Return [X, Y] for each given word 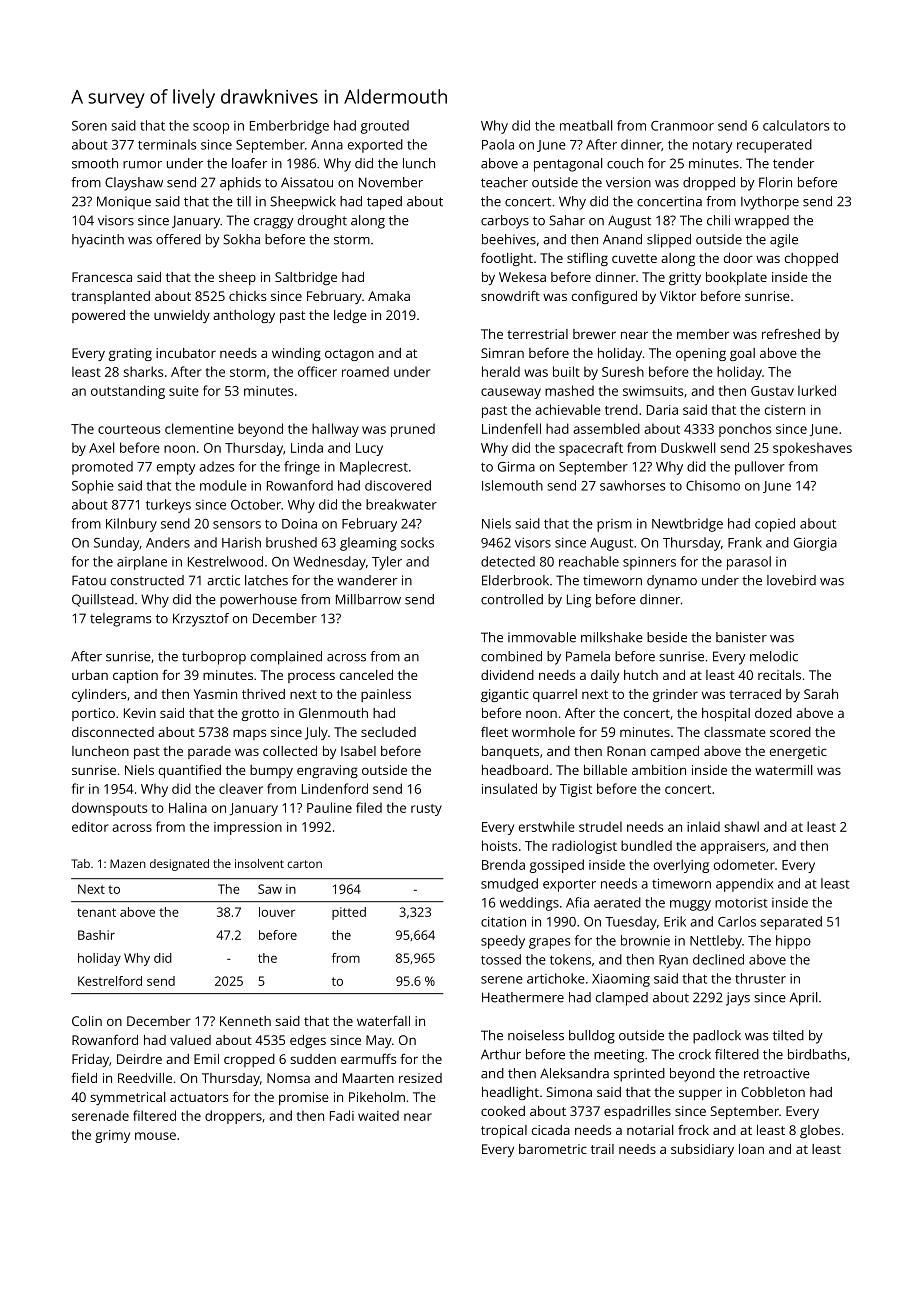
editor [90, 826]
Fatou [89, 580]
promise [304, 1098]
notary [712, 147]
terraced [755, 694]
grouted [385, 127]
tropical [504, 1131]
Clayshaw [134, 184]
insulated [509, 788]
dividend [507, 675]
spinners [649, 563]
